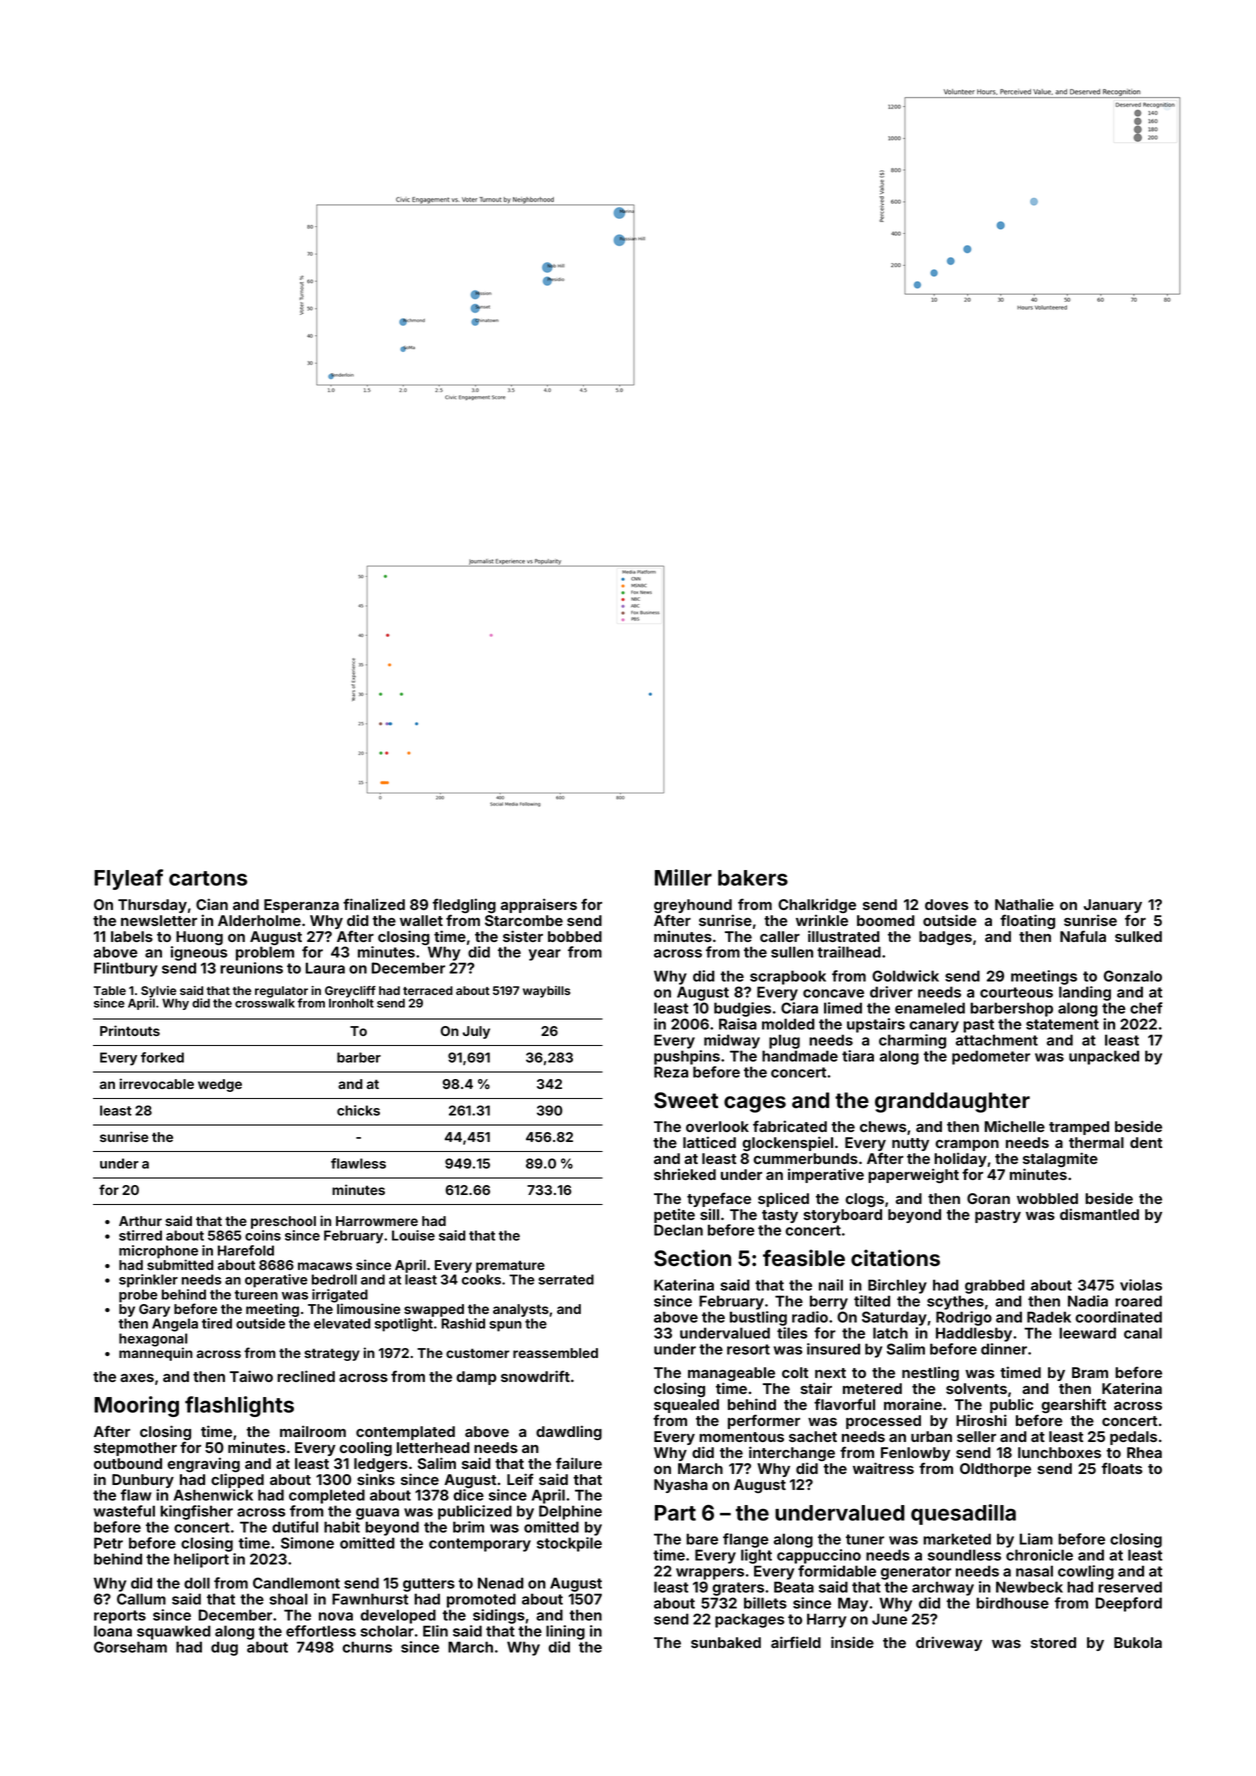 The width and height of the screenshot is (1256, 1776). What do you see at coordinates (130, 1647) in the screenshot?
I see `Gorseham` at bounding box center [130, 1647].
